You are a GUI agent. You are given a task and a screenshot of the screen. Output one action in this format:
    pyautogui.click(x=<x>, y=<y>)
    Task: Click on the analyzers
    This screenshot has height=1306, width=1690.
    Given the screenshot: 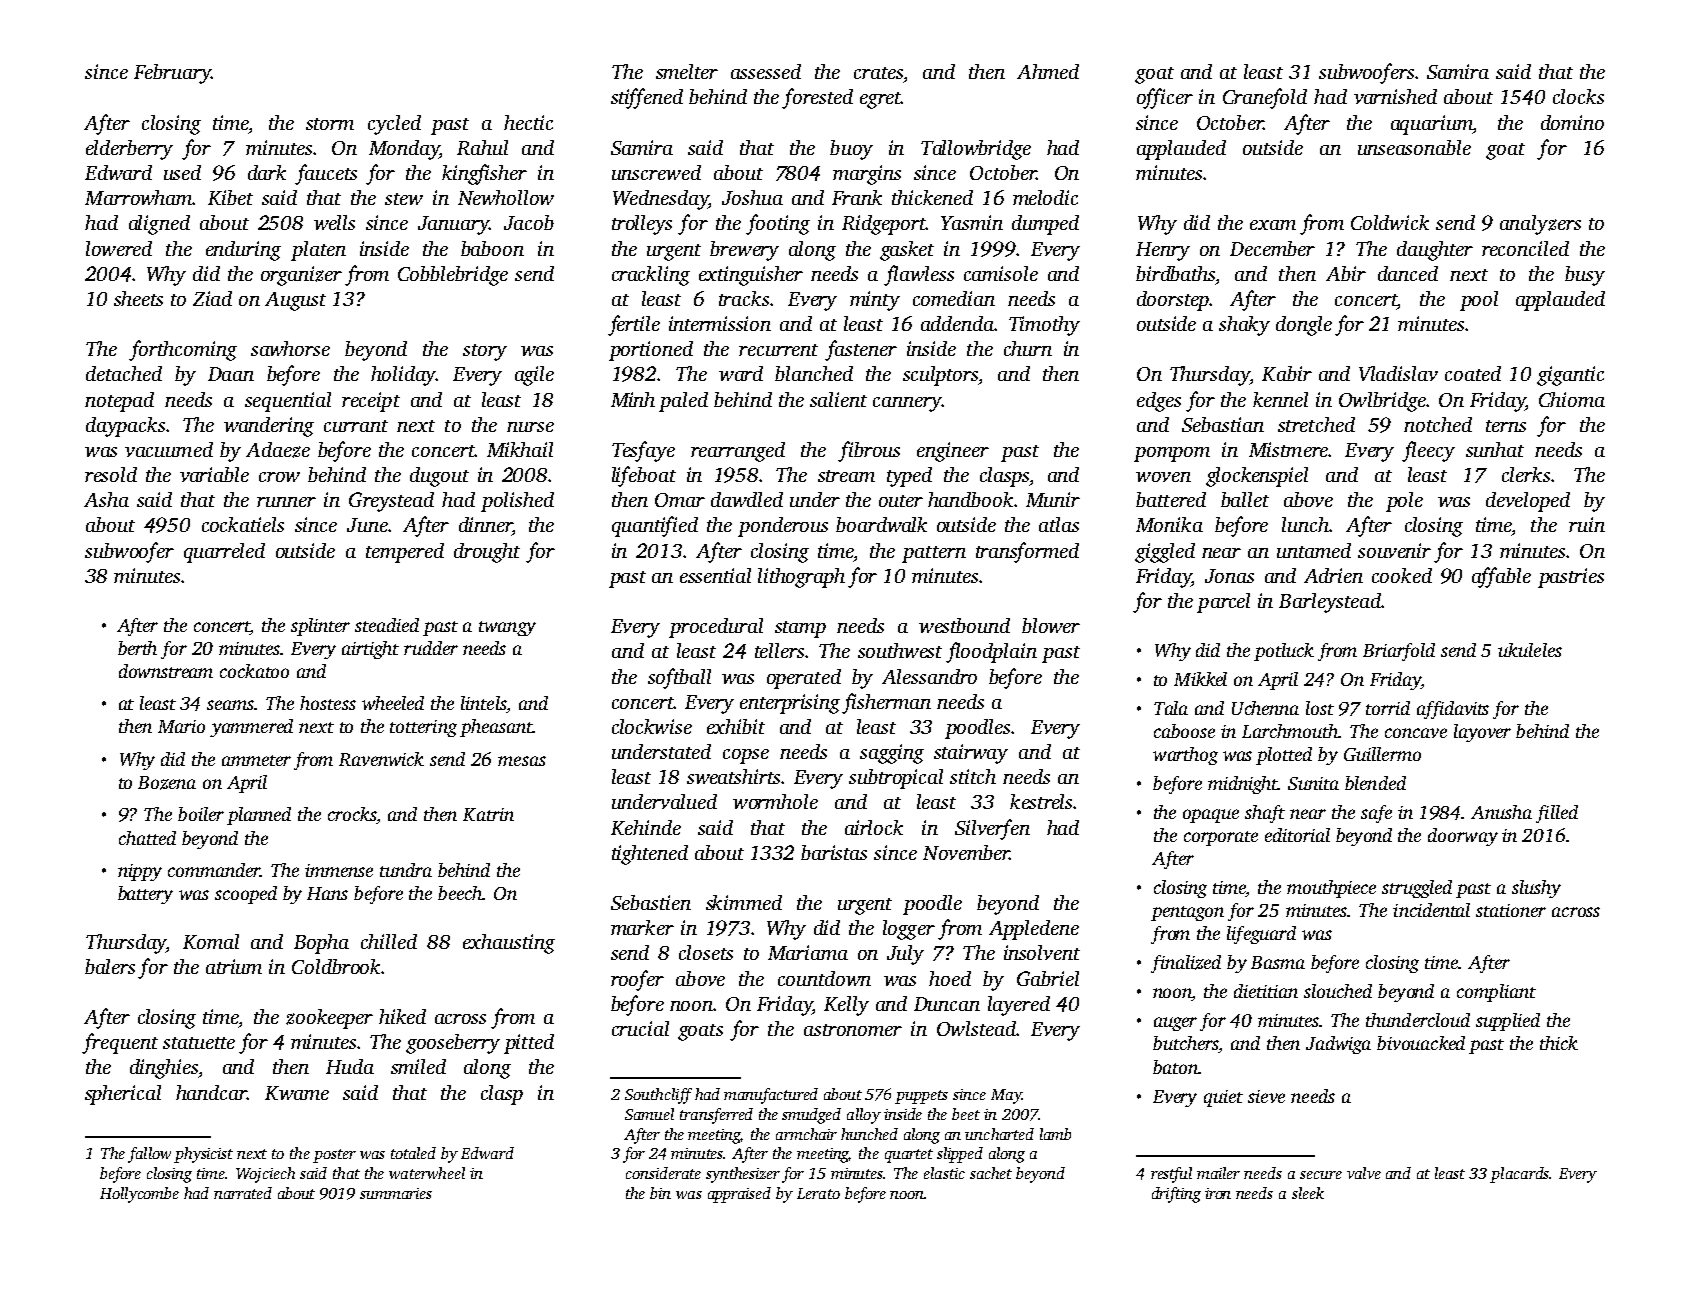 What is the action you would take?
    pyautogui.click(x=1540, y=225)
